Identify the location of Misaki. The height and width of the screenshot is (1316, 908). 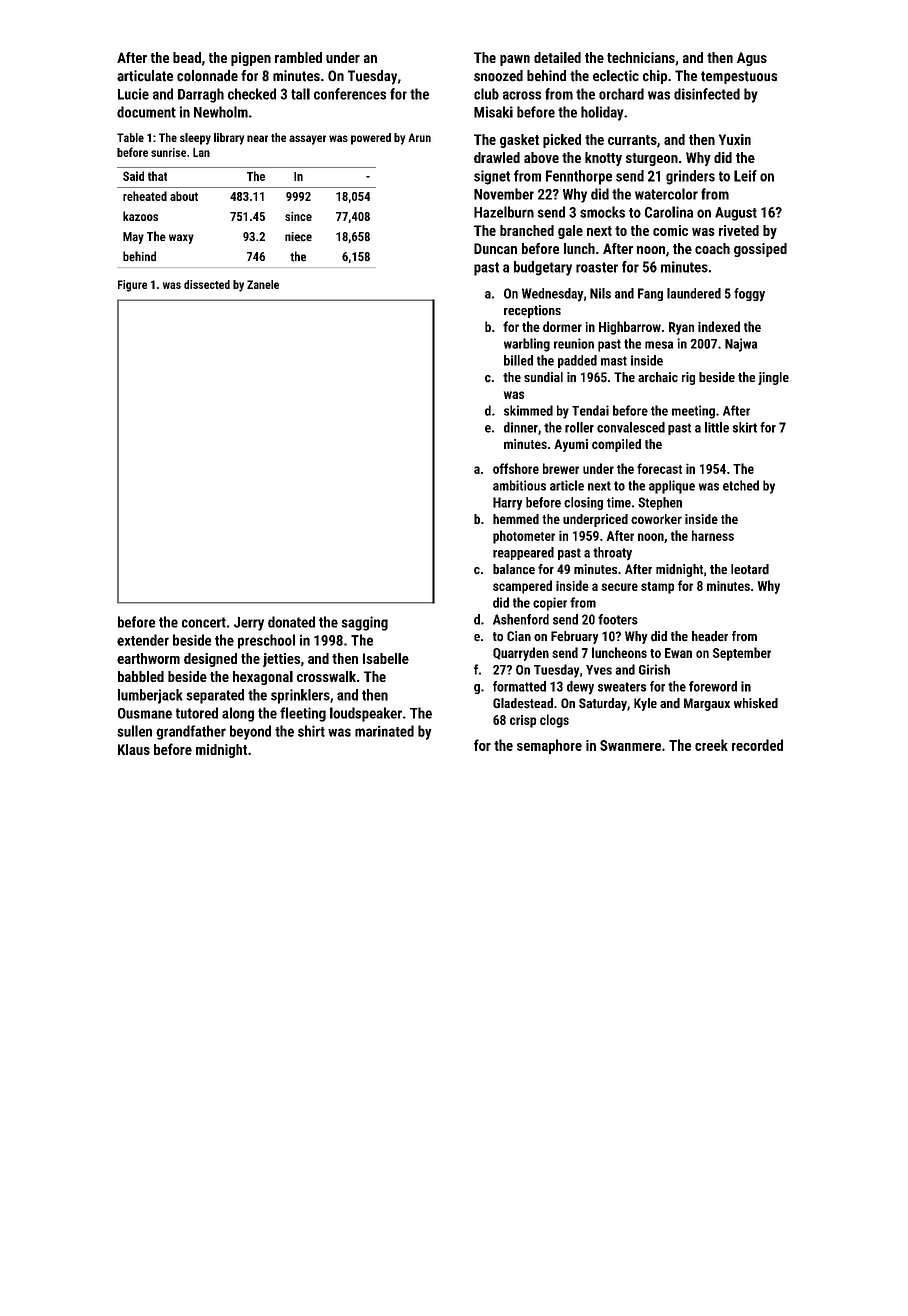
(493, 112).
